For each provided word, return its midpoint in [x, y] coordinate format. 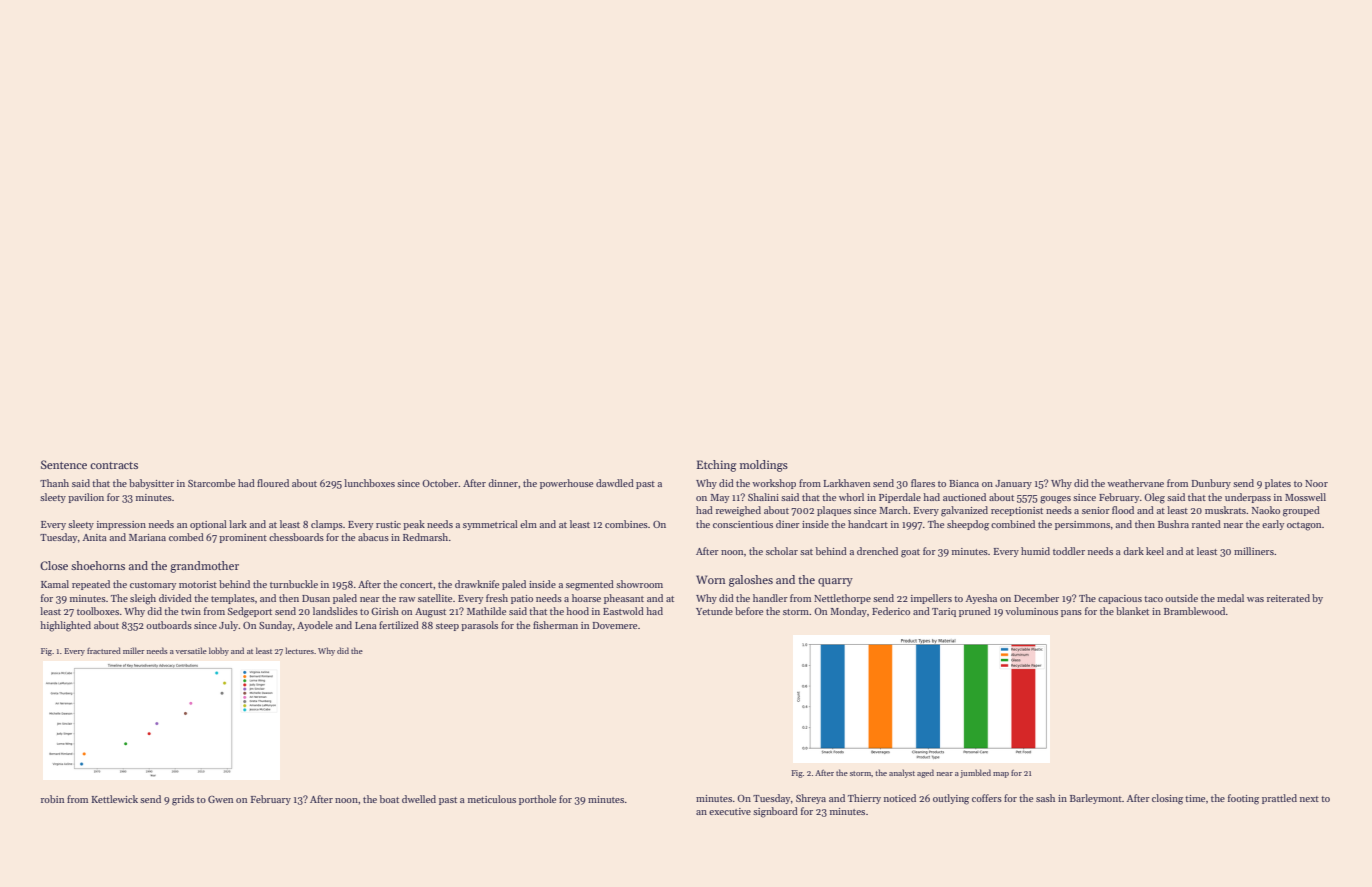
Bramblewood [1194, 611]
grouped [1301, 511]
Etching [716, 466]
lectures [299, 650]
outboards [169, 625]
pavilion [86, 498]
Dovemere [615, 625]
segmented [590, 585]
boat [389, 799]
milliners [1254, 551]
